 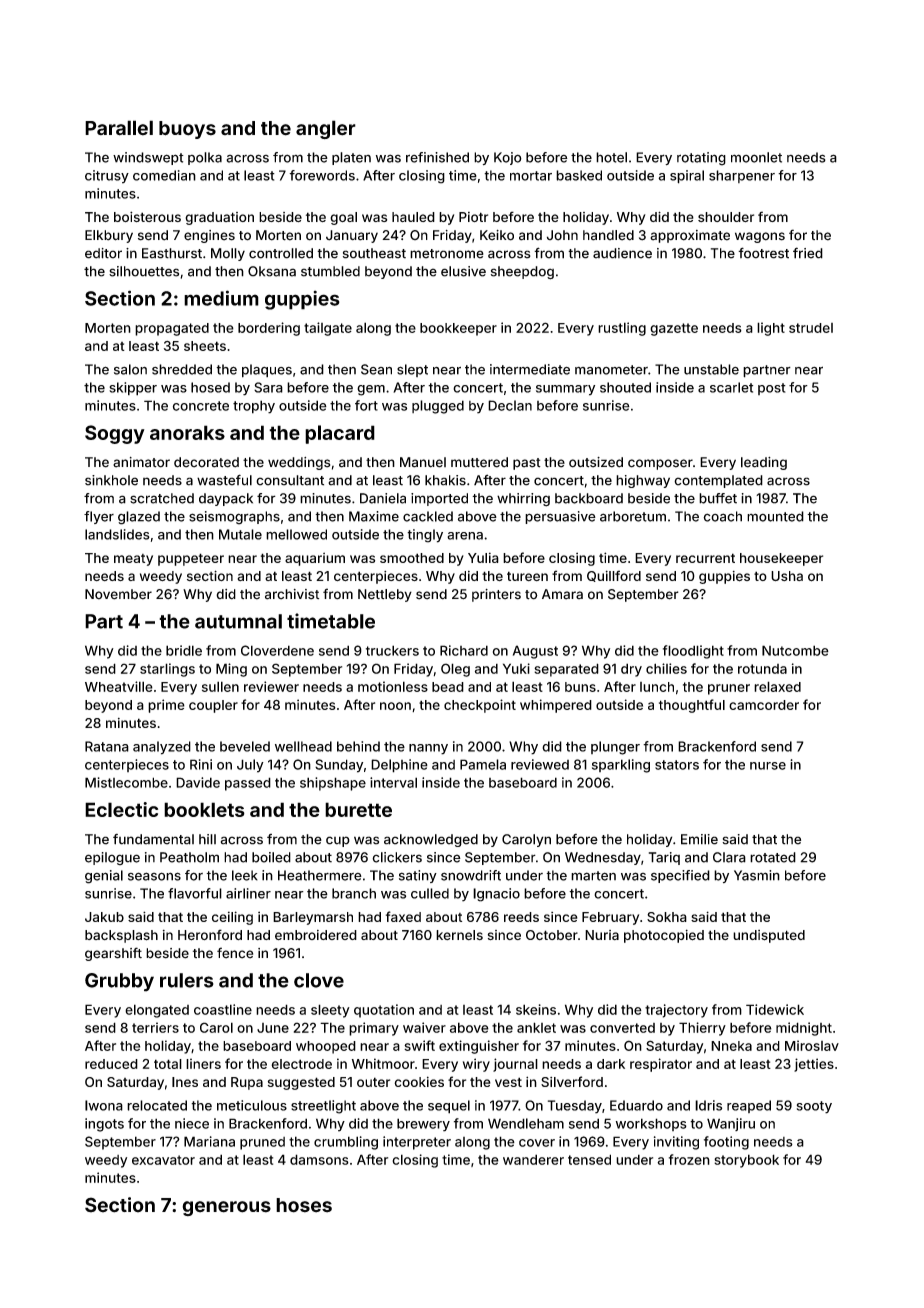 What do you see at coordinates (521, 917) in the image?
I see `reeds` at bounding box center [521, 917].
